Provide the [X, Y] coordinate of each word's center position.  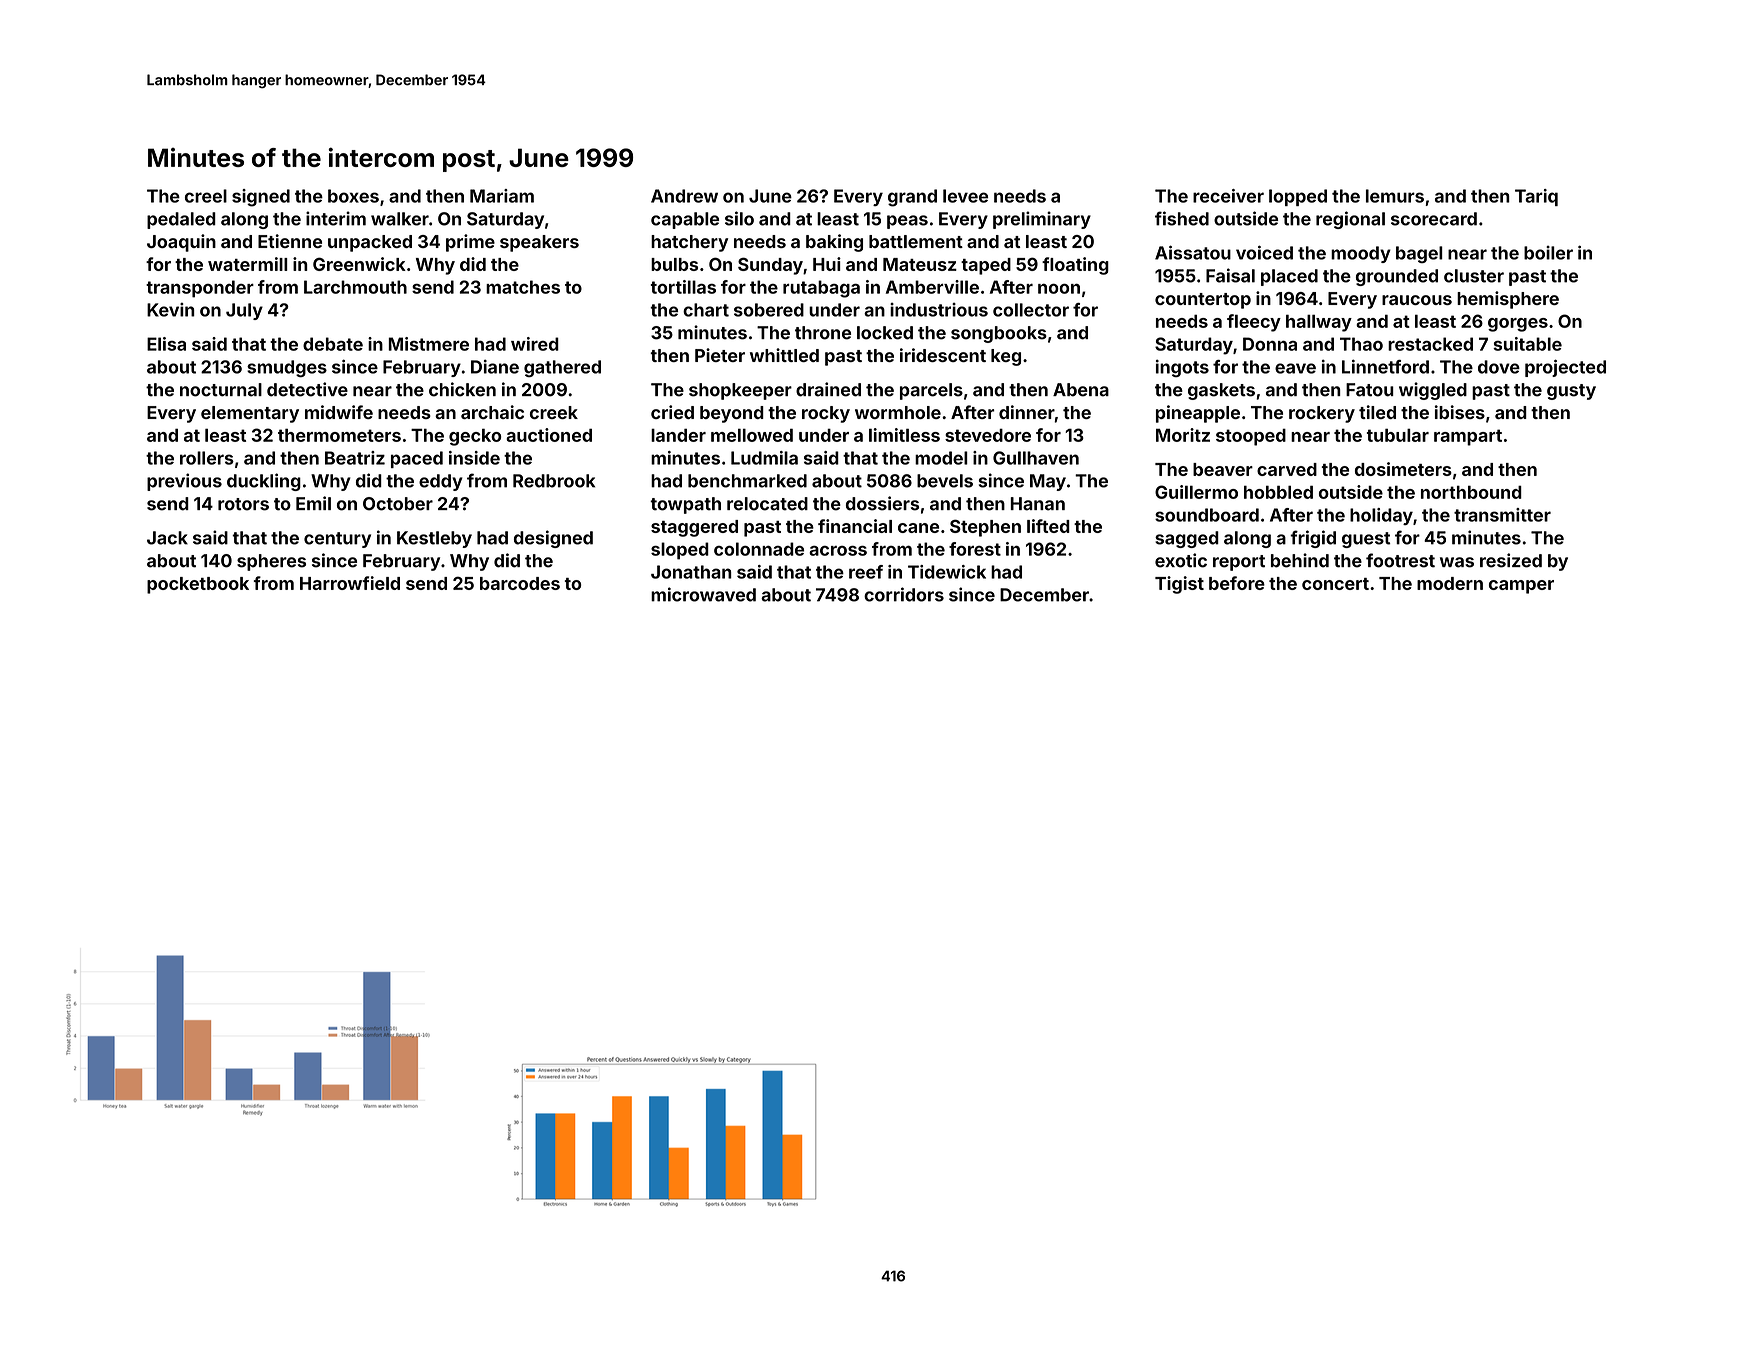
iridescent [943, 355]
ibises [1460, 412]
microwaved [703, 594]
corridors [904, 594]
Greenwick [359, 264]
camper [1521, 587]
